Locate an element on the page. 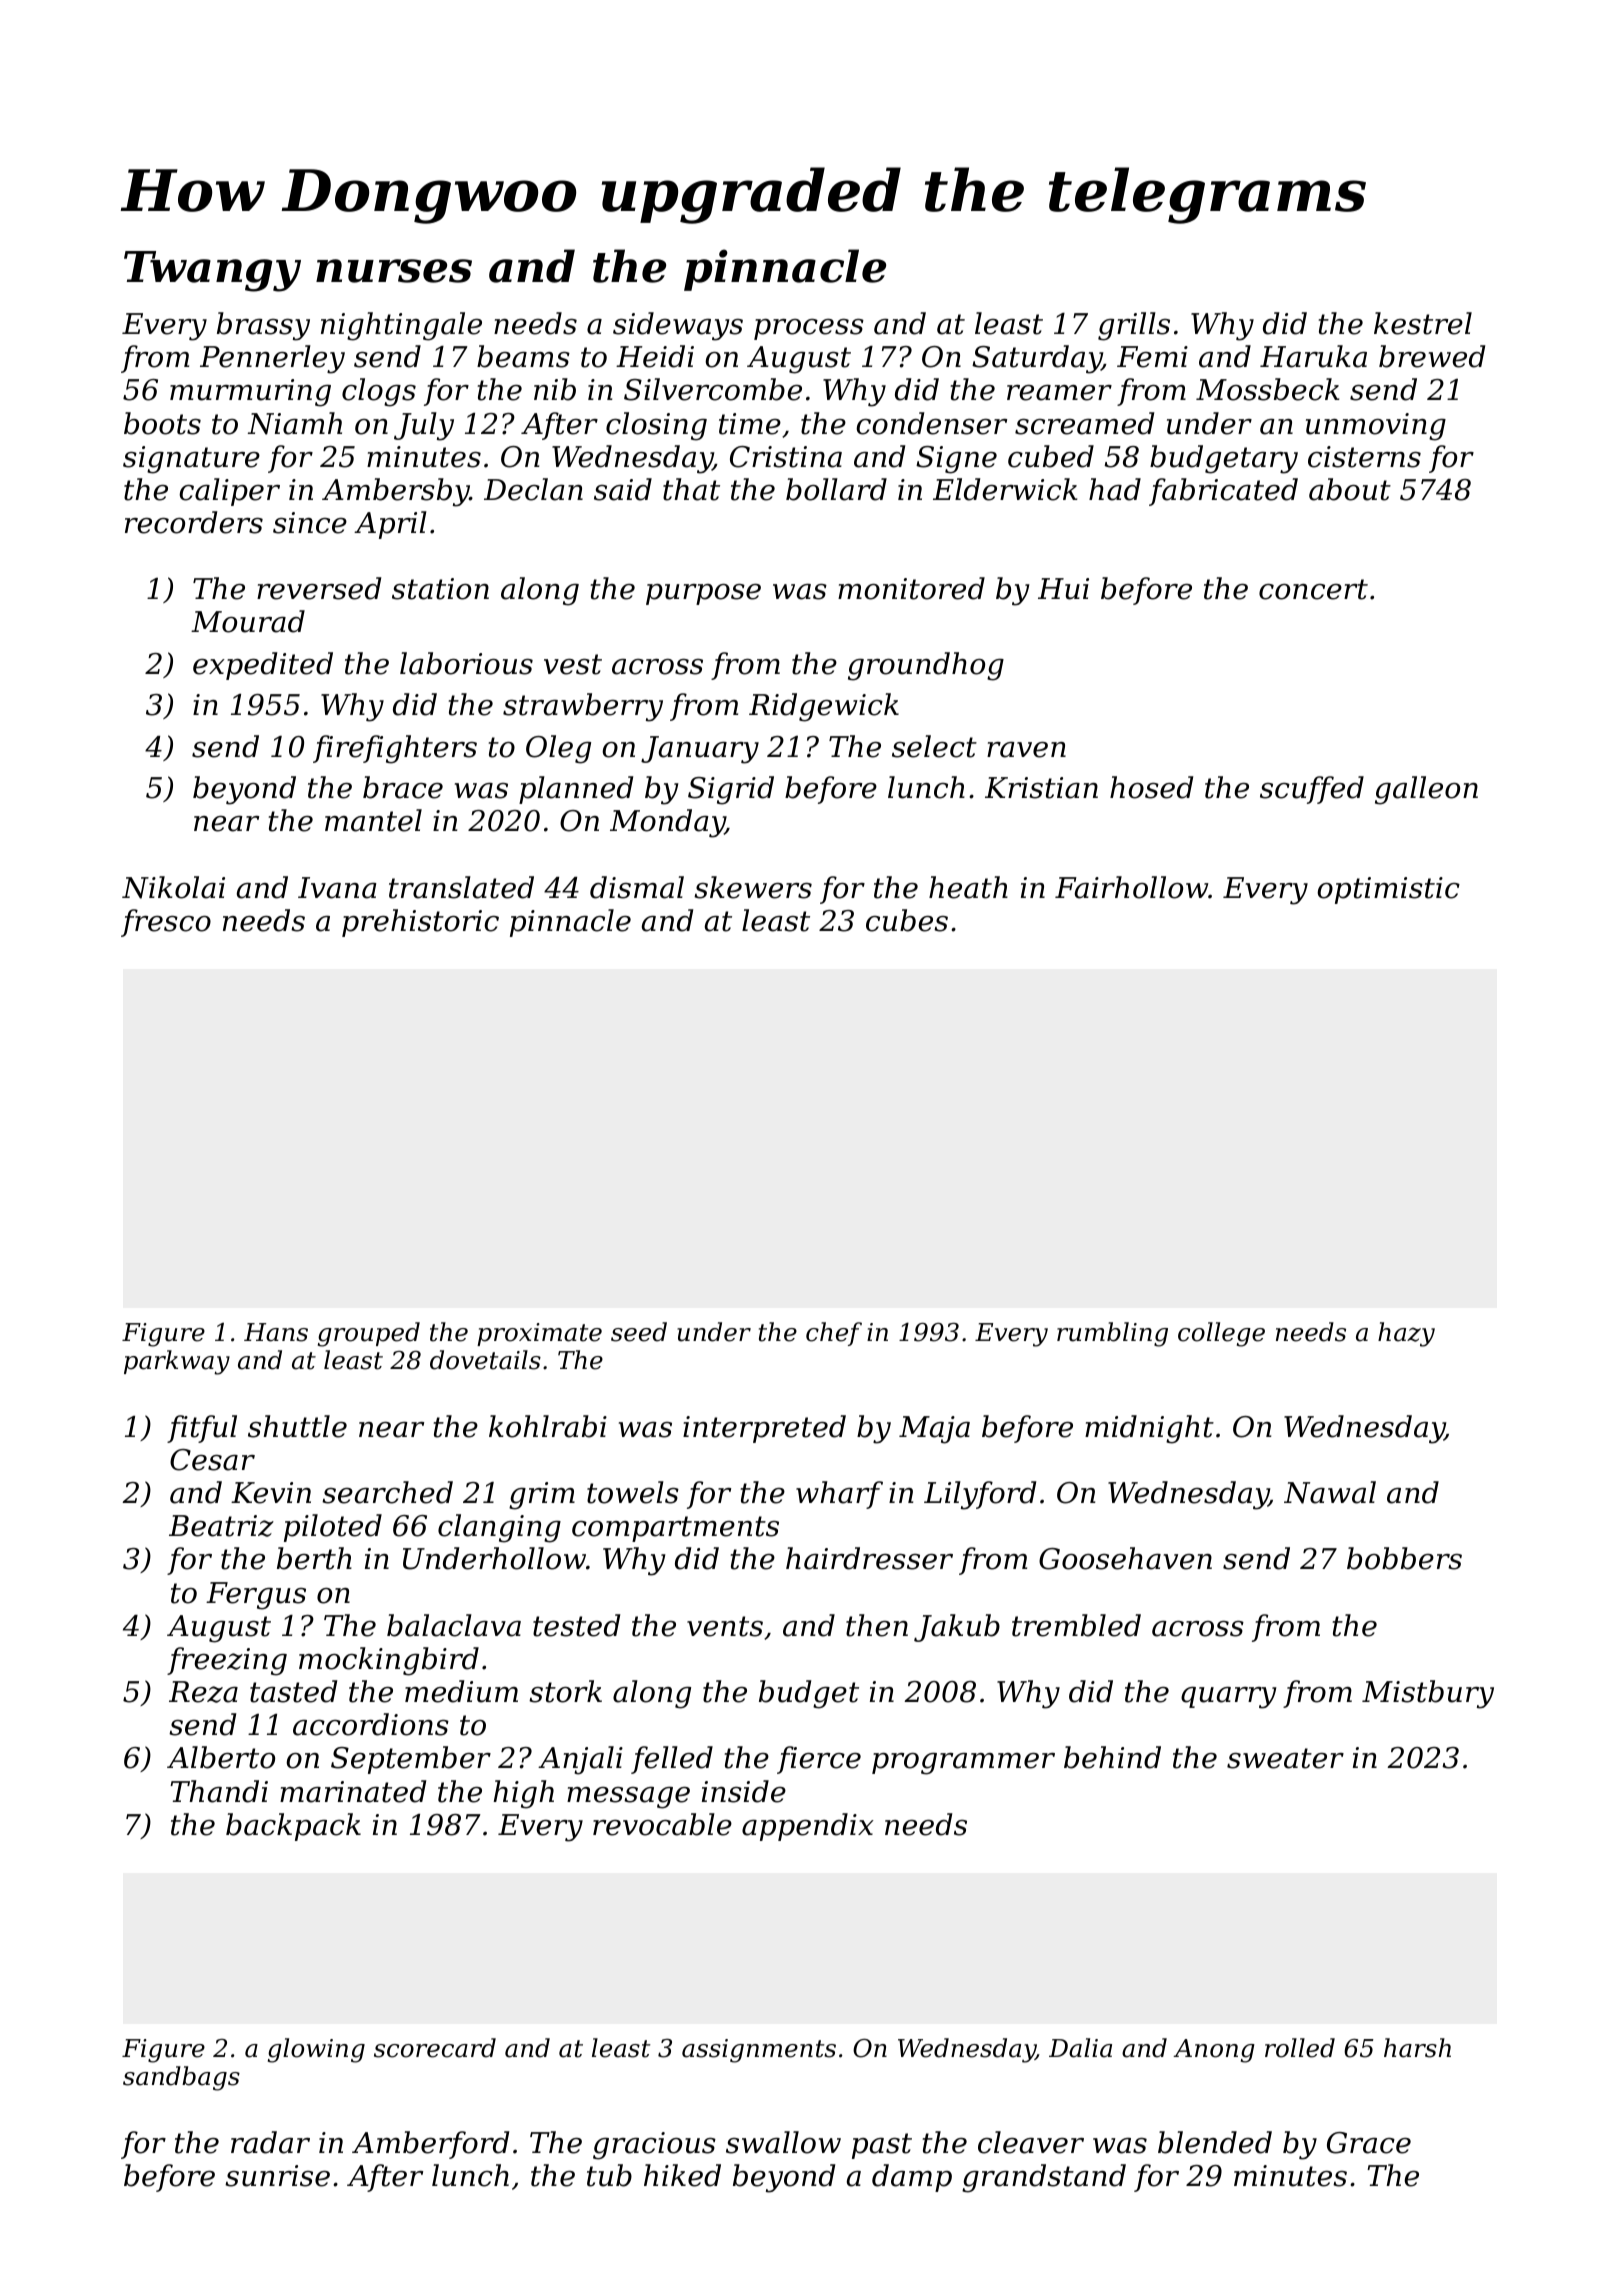  cleaver is located at coordinates (1031, 2142).
